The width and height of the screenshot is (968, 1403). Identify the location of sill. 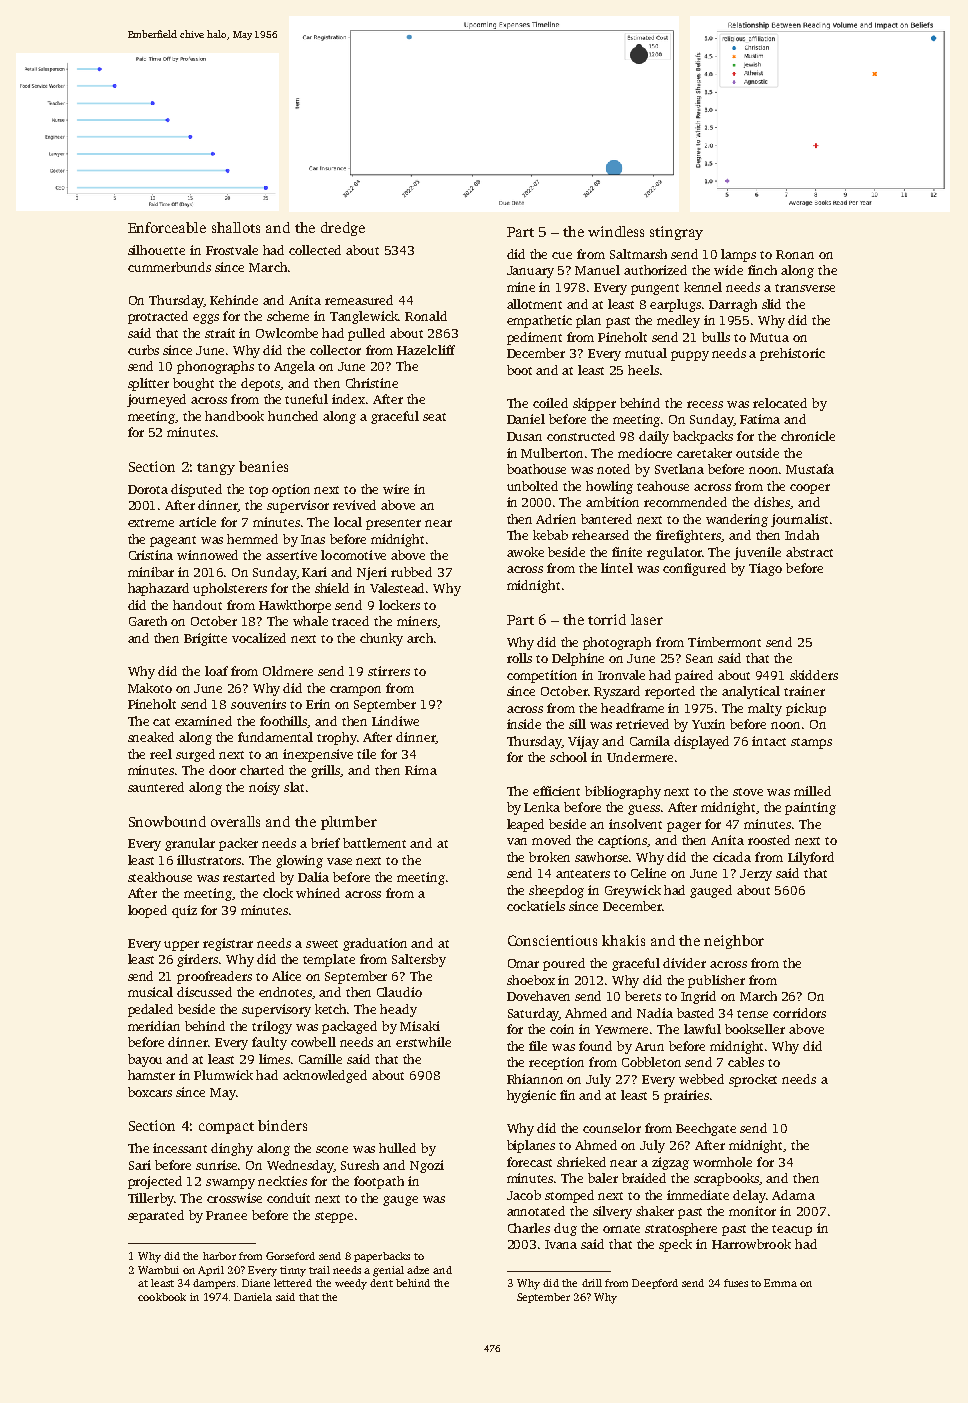
(577, 724).
